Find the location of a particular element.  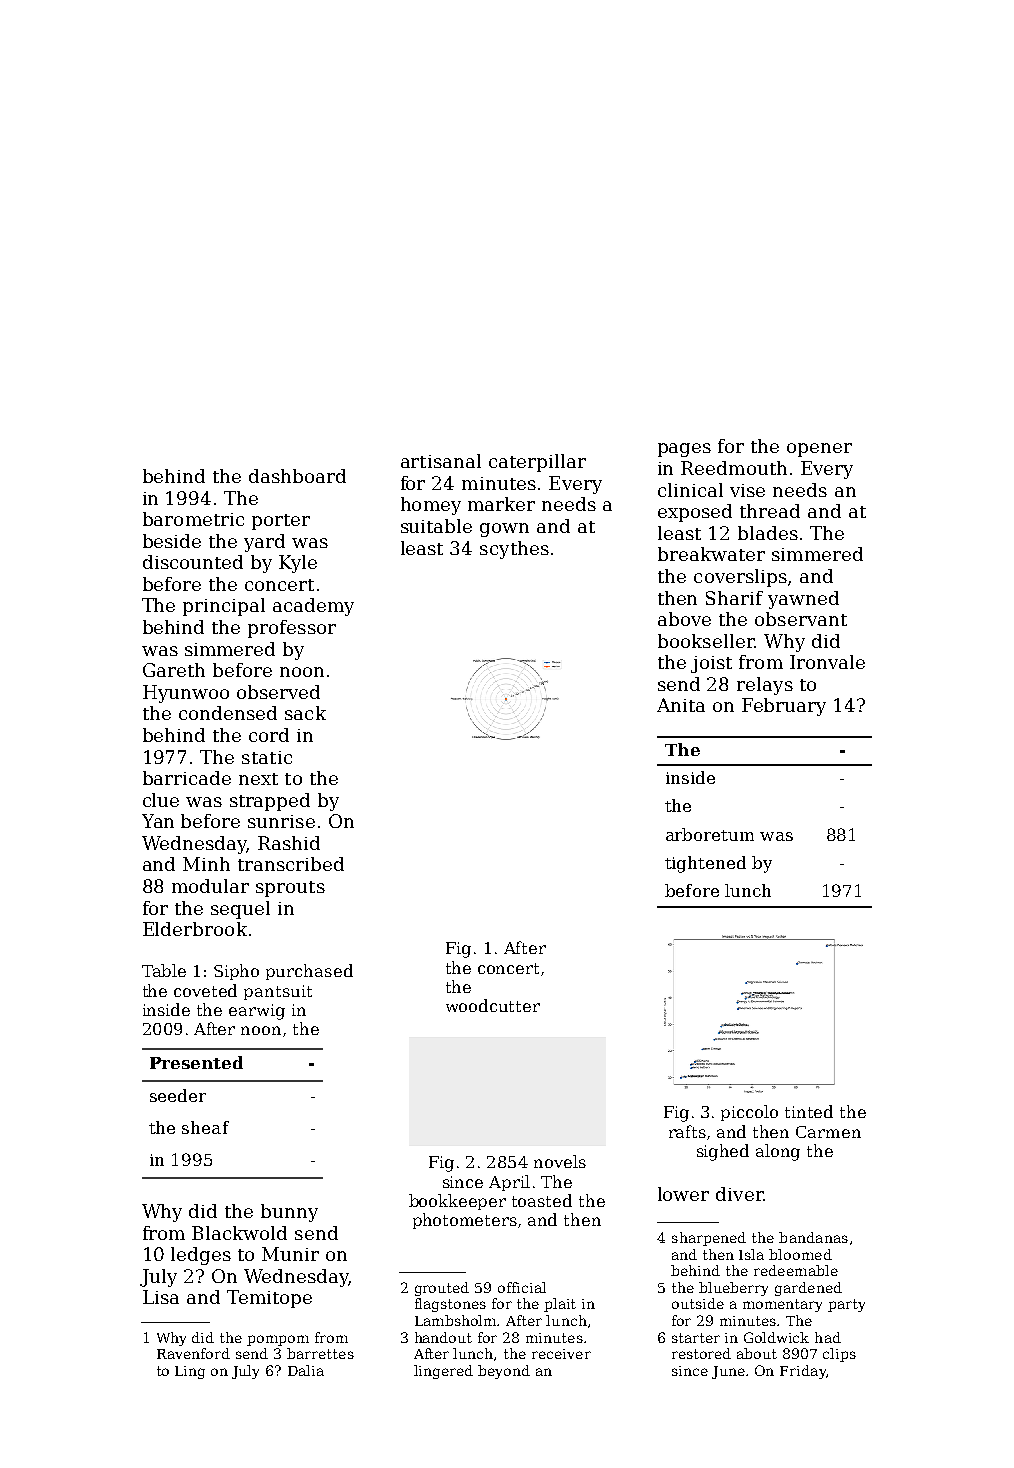

barometric is located at coordinates (193, 519).
